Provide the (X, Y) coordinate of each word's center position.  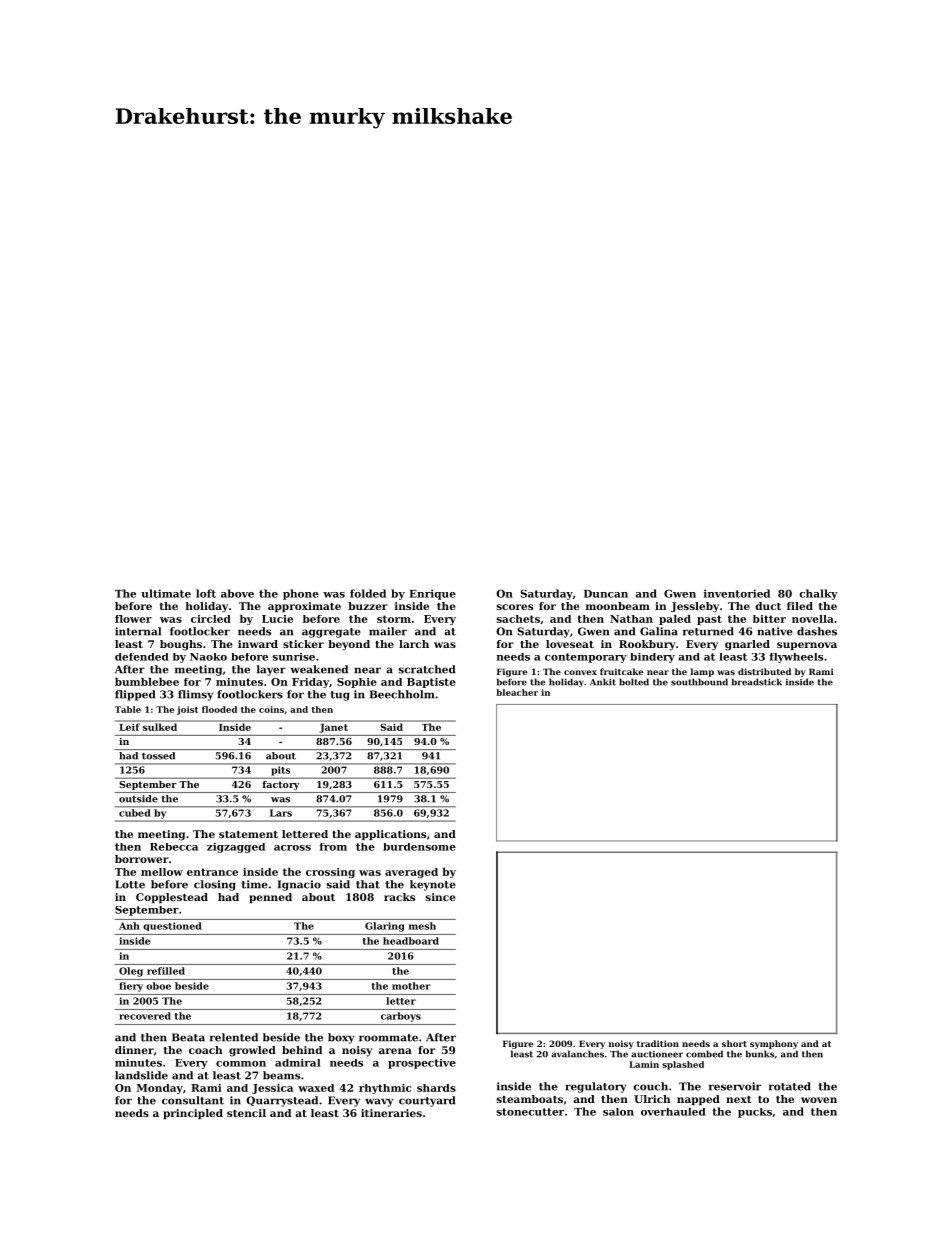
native (775, 631)
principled (193, 1114)
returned (708, 631)
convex (580, 672)
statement (248, 834)
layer (271, 670)
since (441, 897)
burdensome (419, 847)
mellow (162, 872)
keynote (433, 885)
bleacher (517, 692)
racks (399, 897)
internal (138, 631)
